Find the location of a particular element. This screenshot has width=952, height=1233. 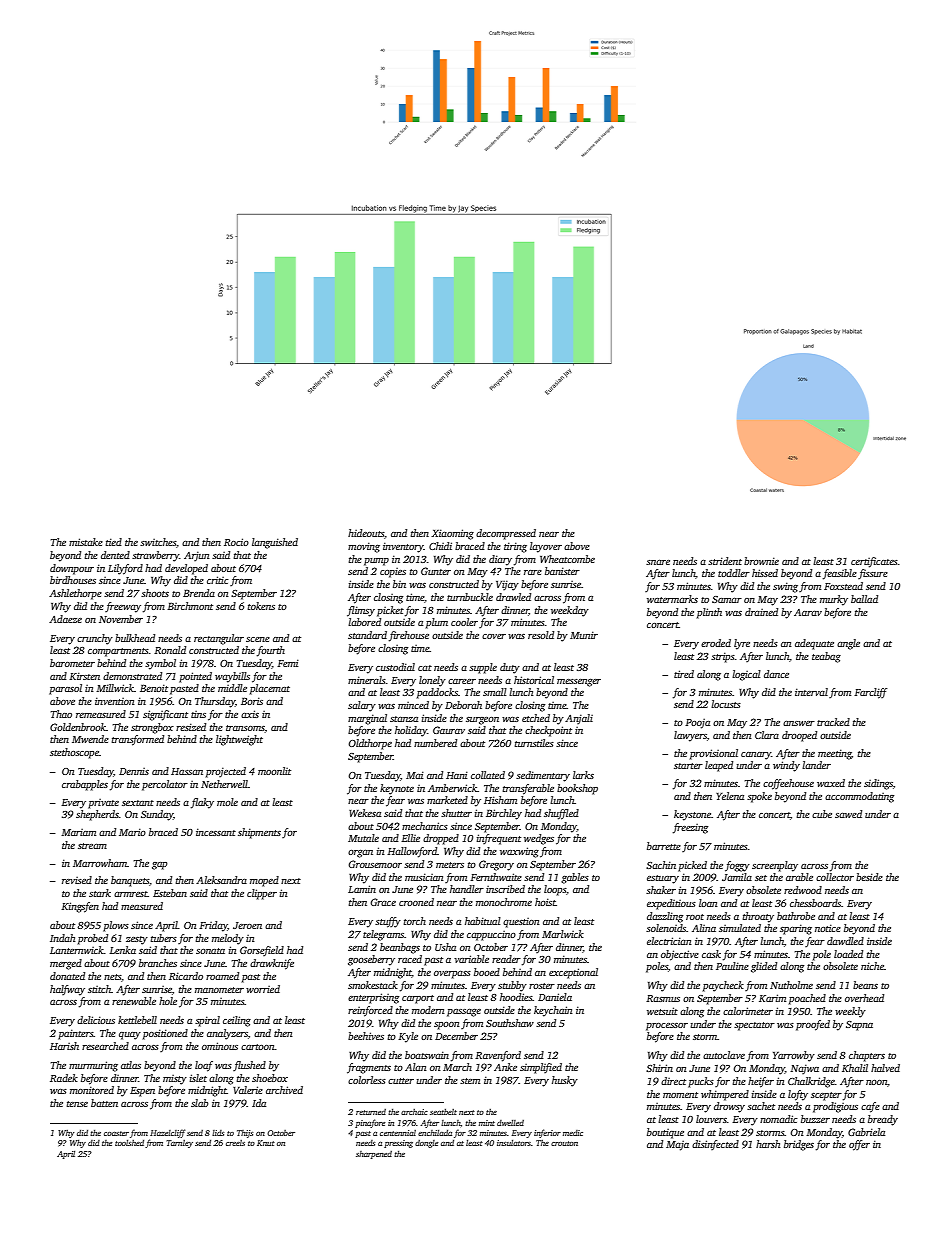

Aleksandra is located at coordinates (221, 880).
